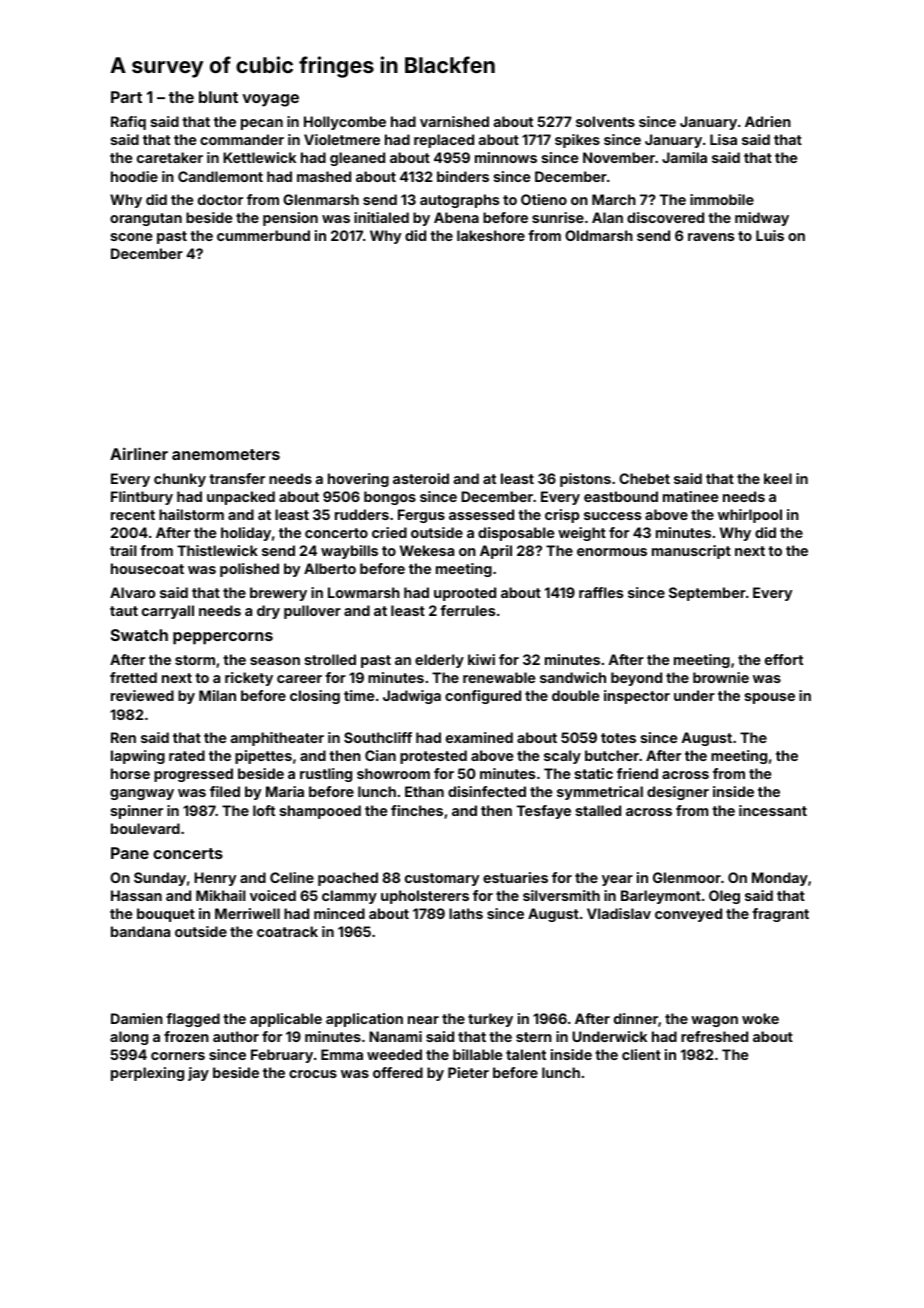 The height and width of the page is (1308, 924). I want to click on fretted, so click(133, 677).
